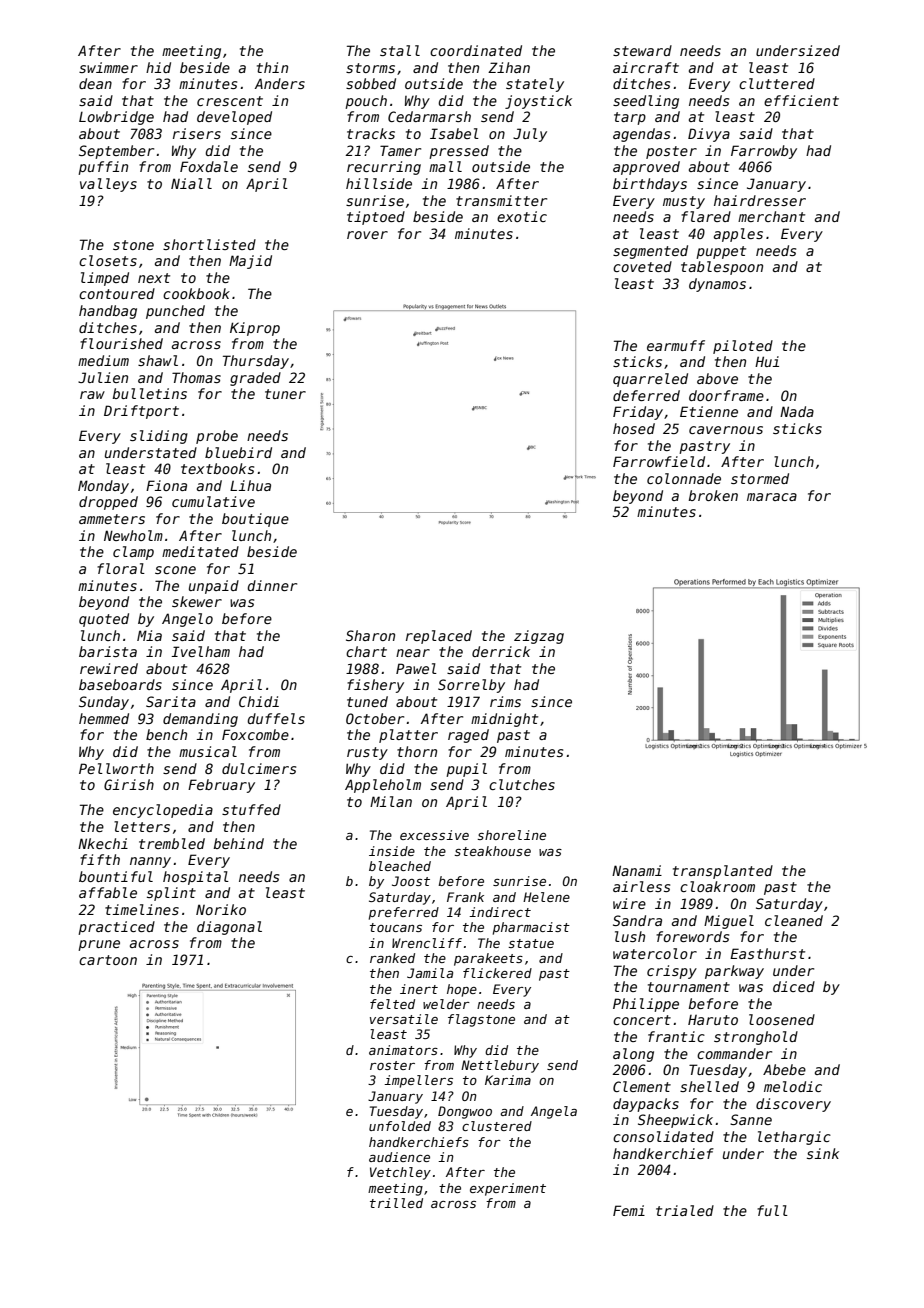 Image resolution: width=924 pixels, height=1308 pixels. What do you see at coordinates (539, 637) in the image?
I see `zigzag` at bounding box center [539, 637].
